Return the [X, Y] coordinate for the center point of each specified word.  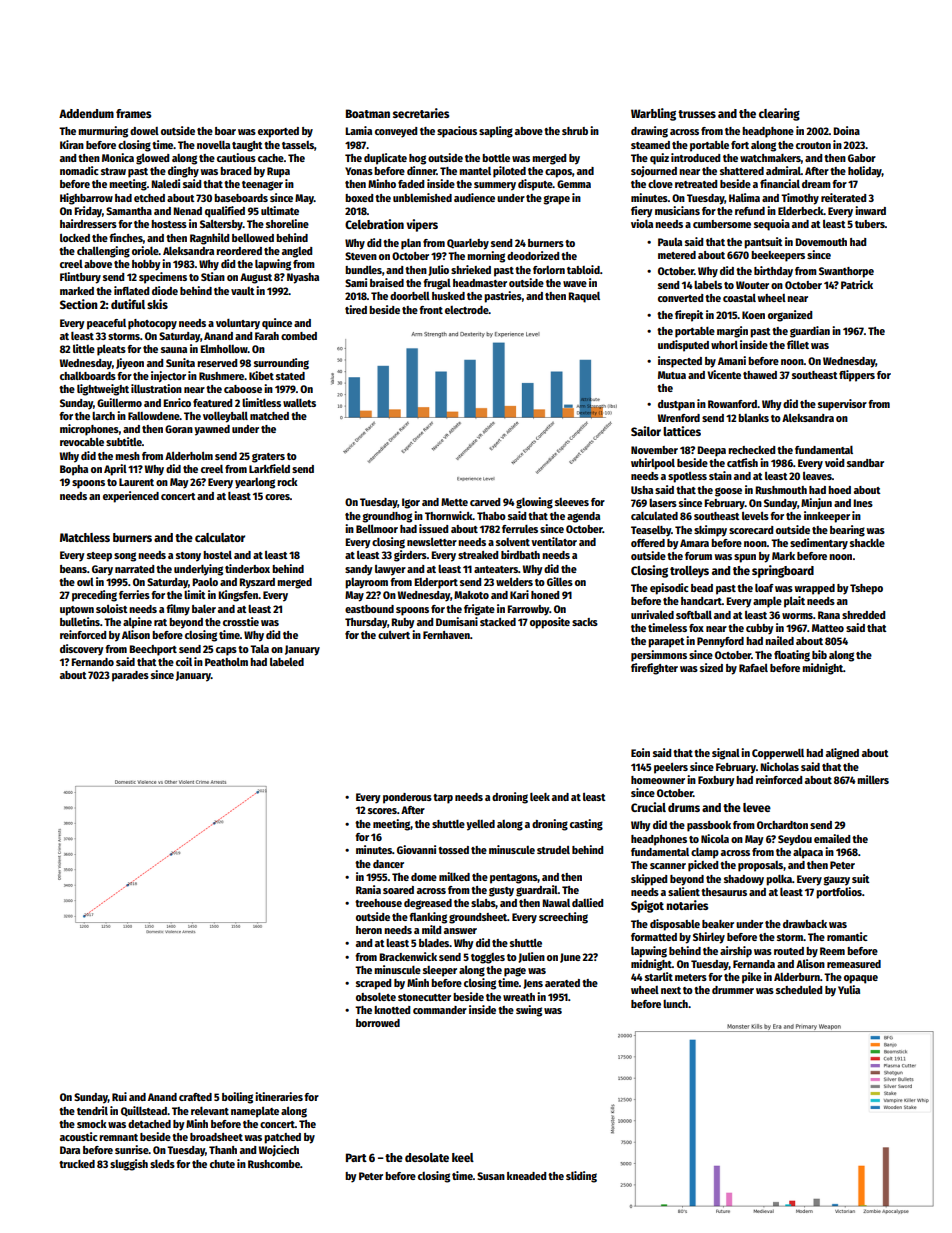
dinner [422, 170]
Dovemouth [821, 242]
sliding [581, 1177]
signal [726, 754]
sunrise [132, 1149]
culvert [394, 635]
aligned [842, 754]
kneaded [526, 1176]
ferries [134, 594]
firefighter [654, 669]
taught [247, 146]
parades [130, 676]
